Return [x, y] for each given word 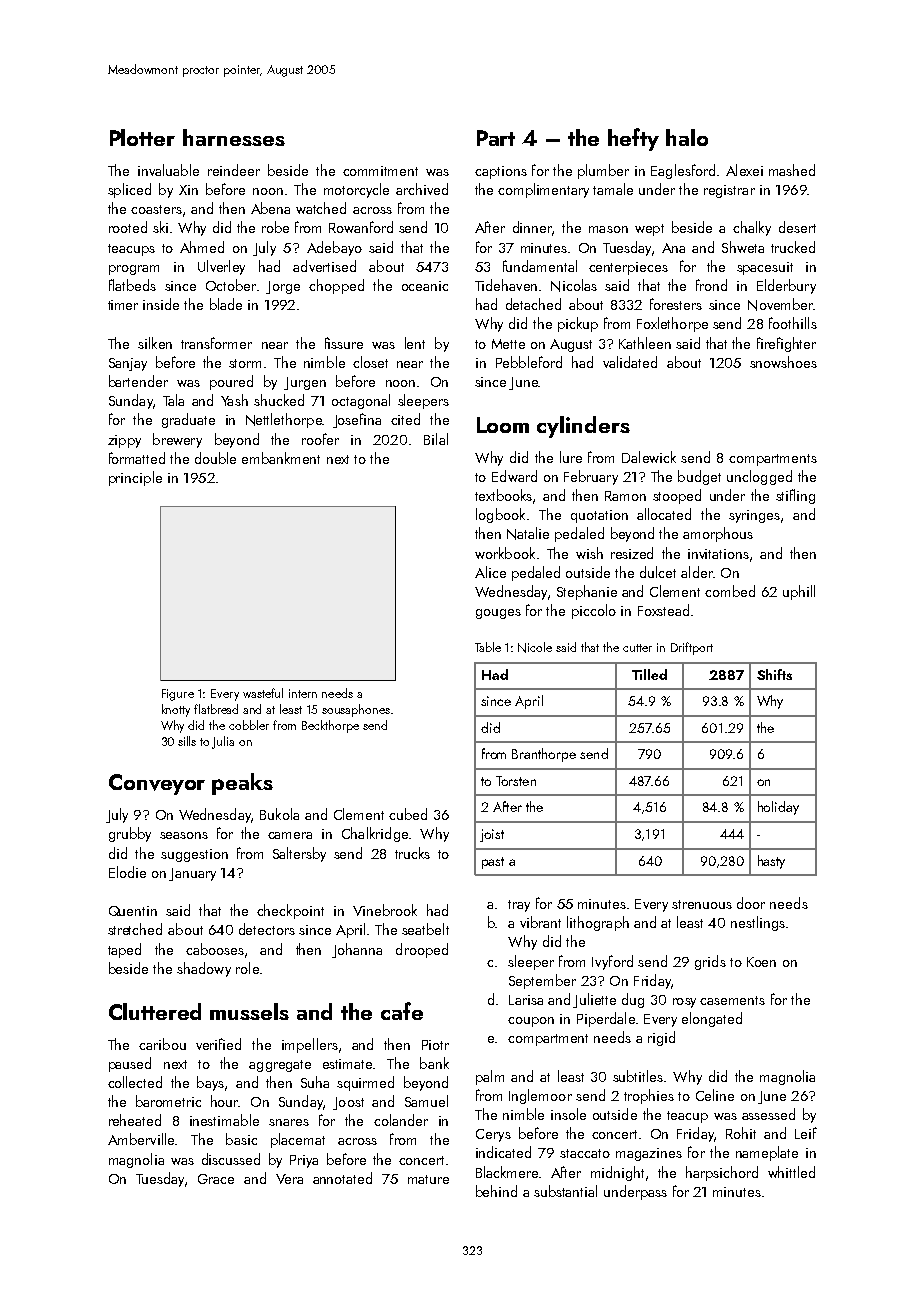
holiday [778, 808]
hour [225, 1101]
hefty [633, 139]
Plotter [142, 137]
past [493, 863]
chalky [752, 228]
